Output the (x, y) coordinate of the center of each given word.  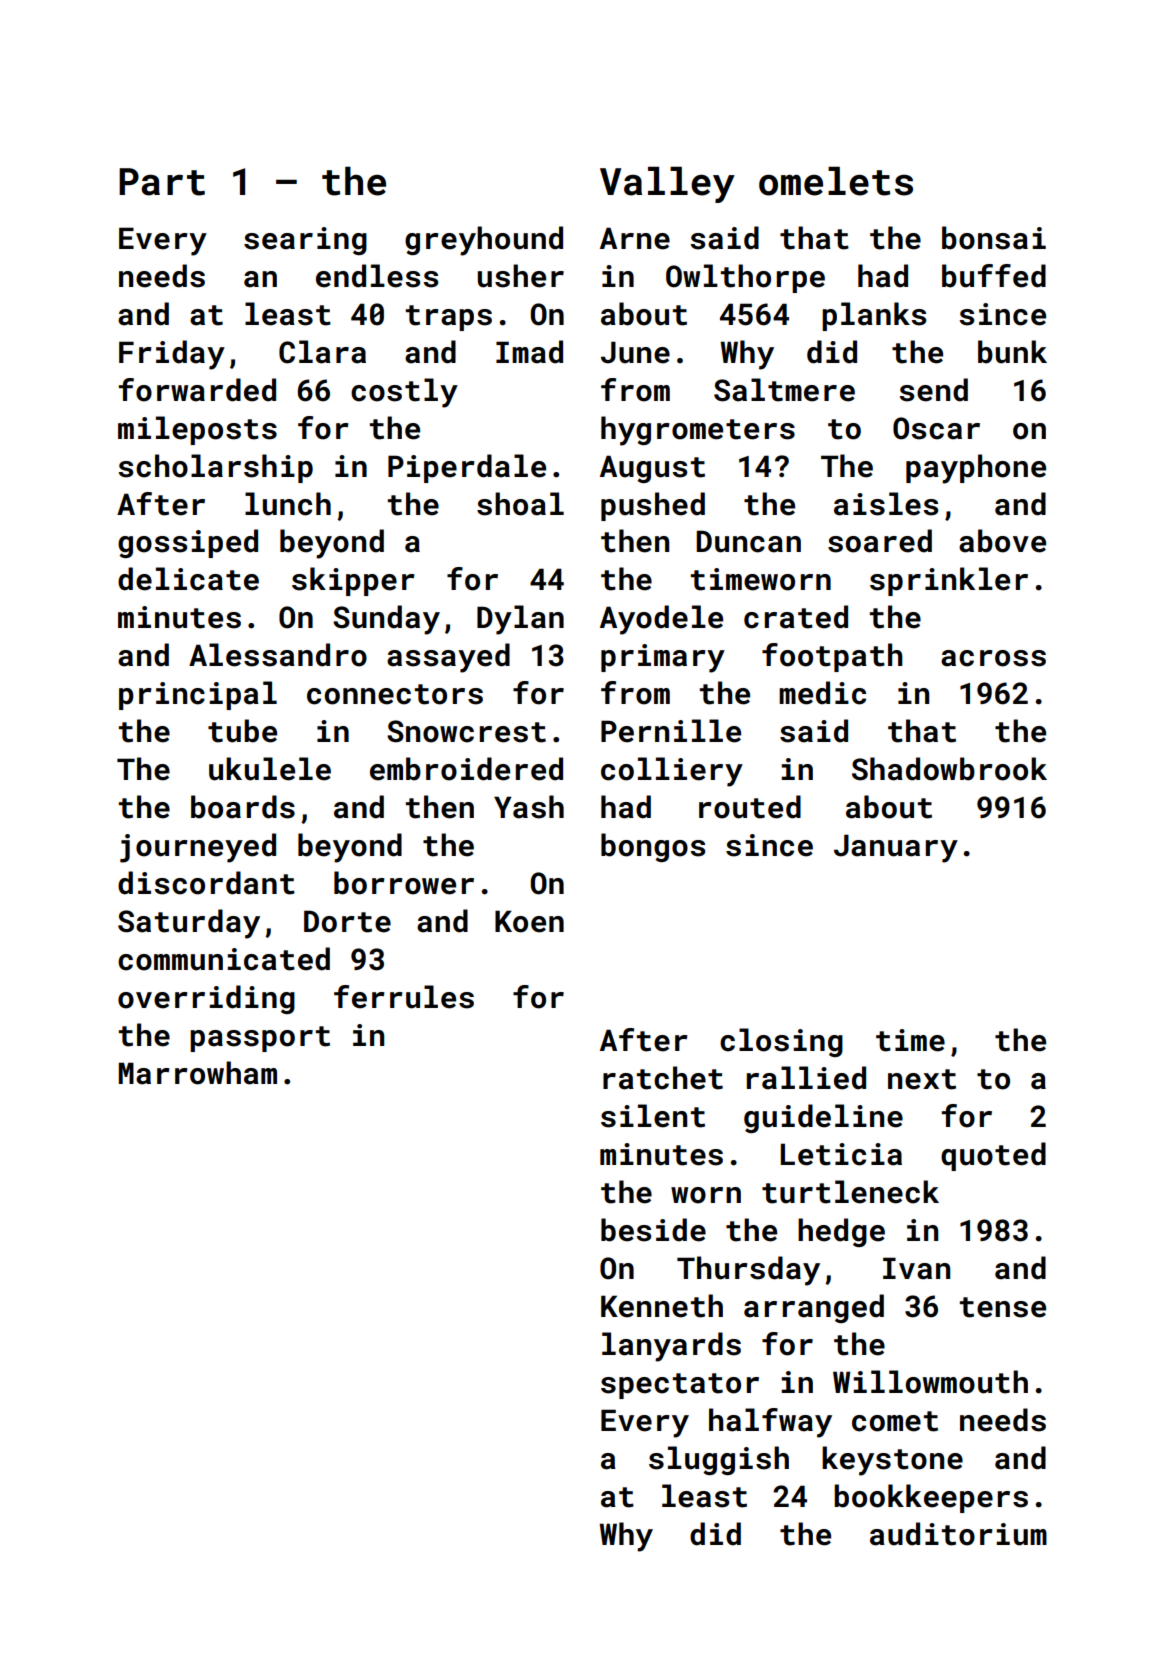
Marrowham (198, 1073)
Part (162, 182)
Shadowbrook (949, 769)
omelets (836, 181)
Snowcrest (466, 731)
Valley (667, 185)
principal (198, 695)
